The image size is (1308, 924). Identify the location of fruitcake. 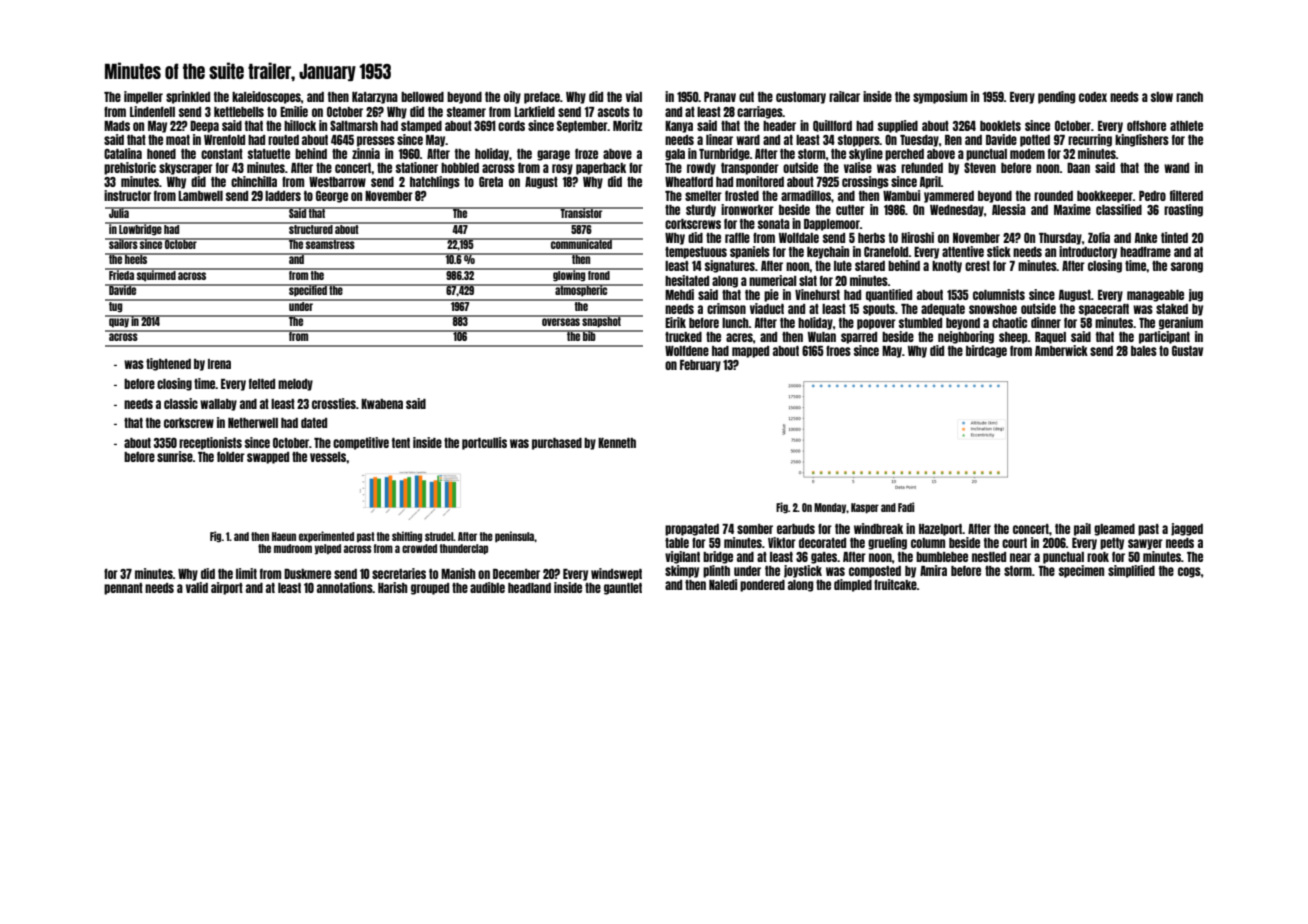
(895, 584).
